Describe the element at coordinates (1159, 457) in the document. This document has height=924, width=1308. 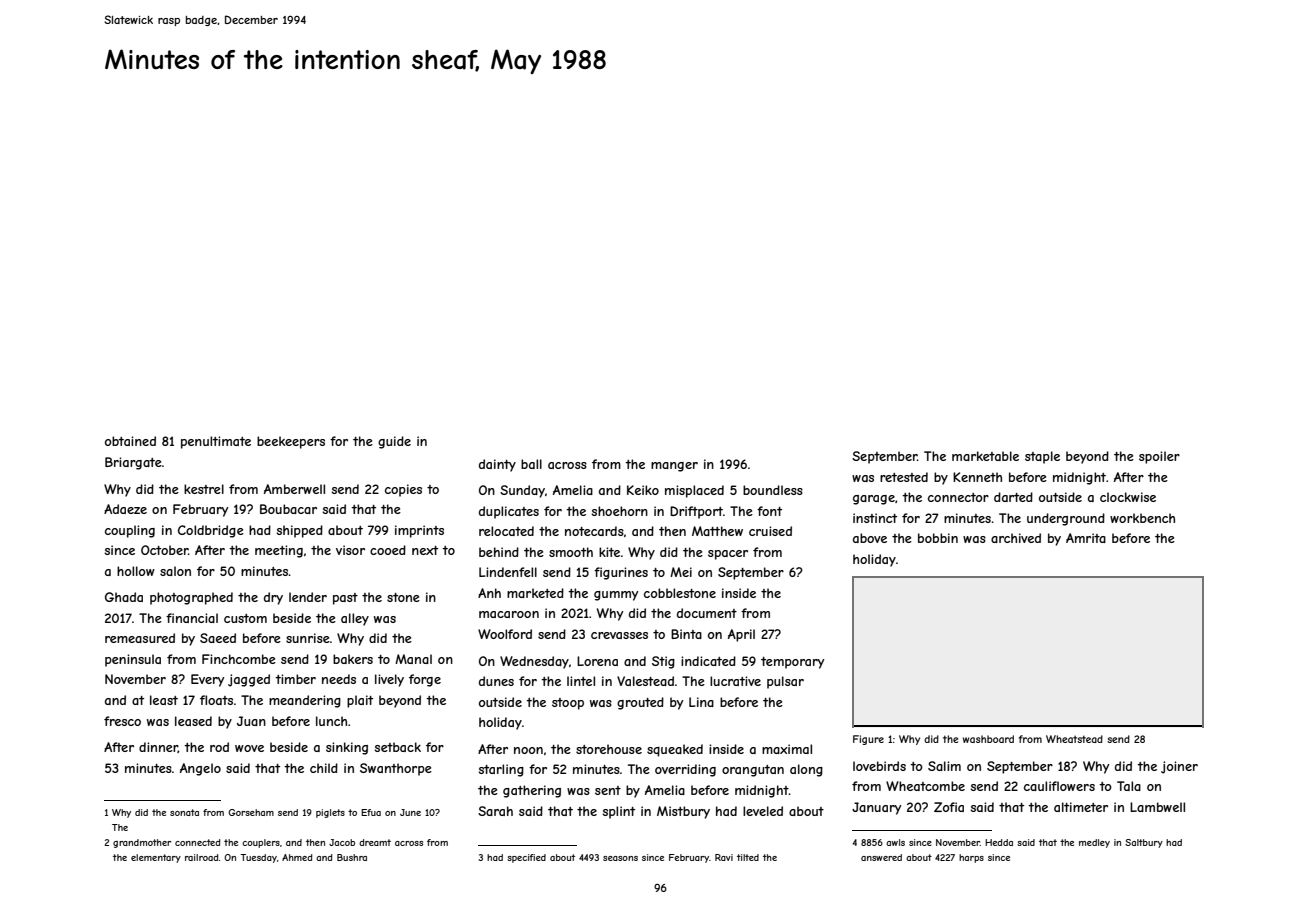
I see `spoiler` at that location.
